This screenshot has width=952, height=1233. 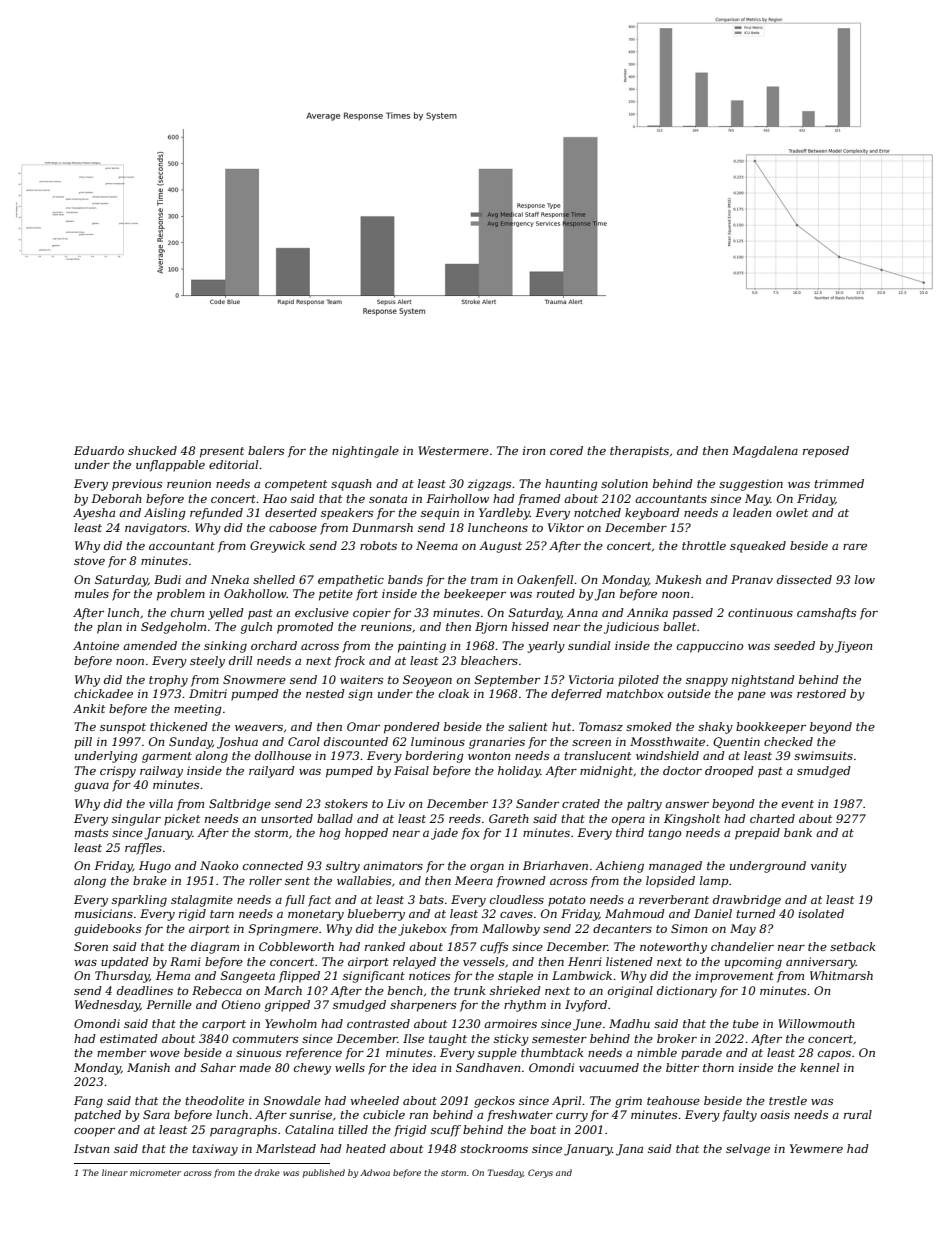 What do you see at coordinates (167, 757) in the screenshot?
I see `garment` at bounding box center [167, 757].
